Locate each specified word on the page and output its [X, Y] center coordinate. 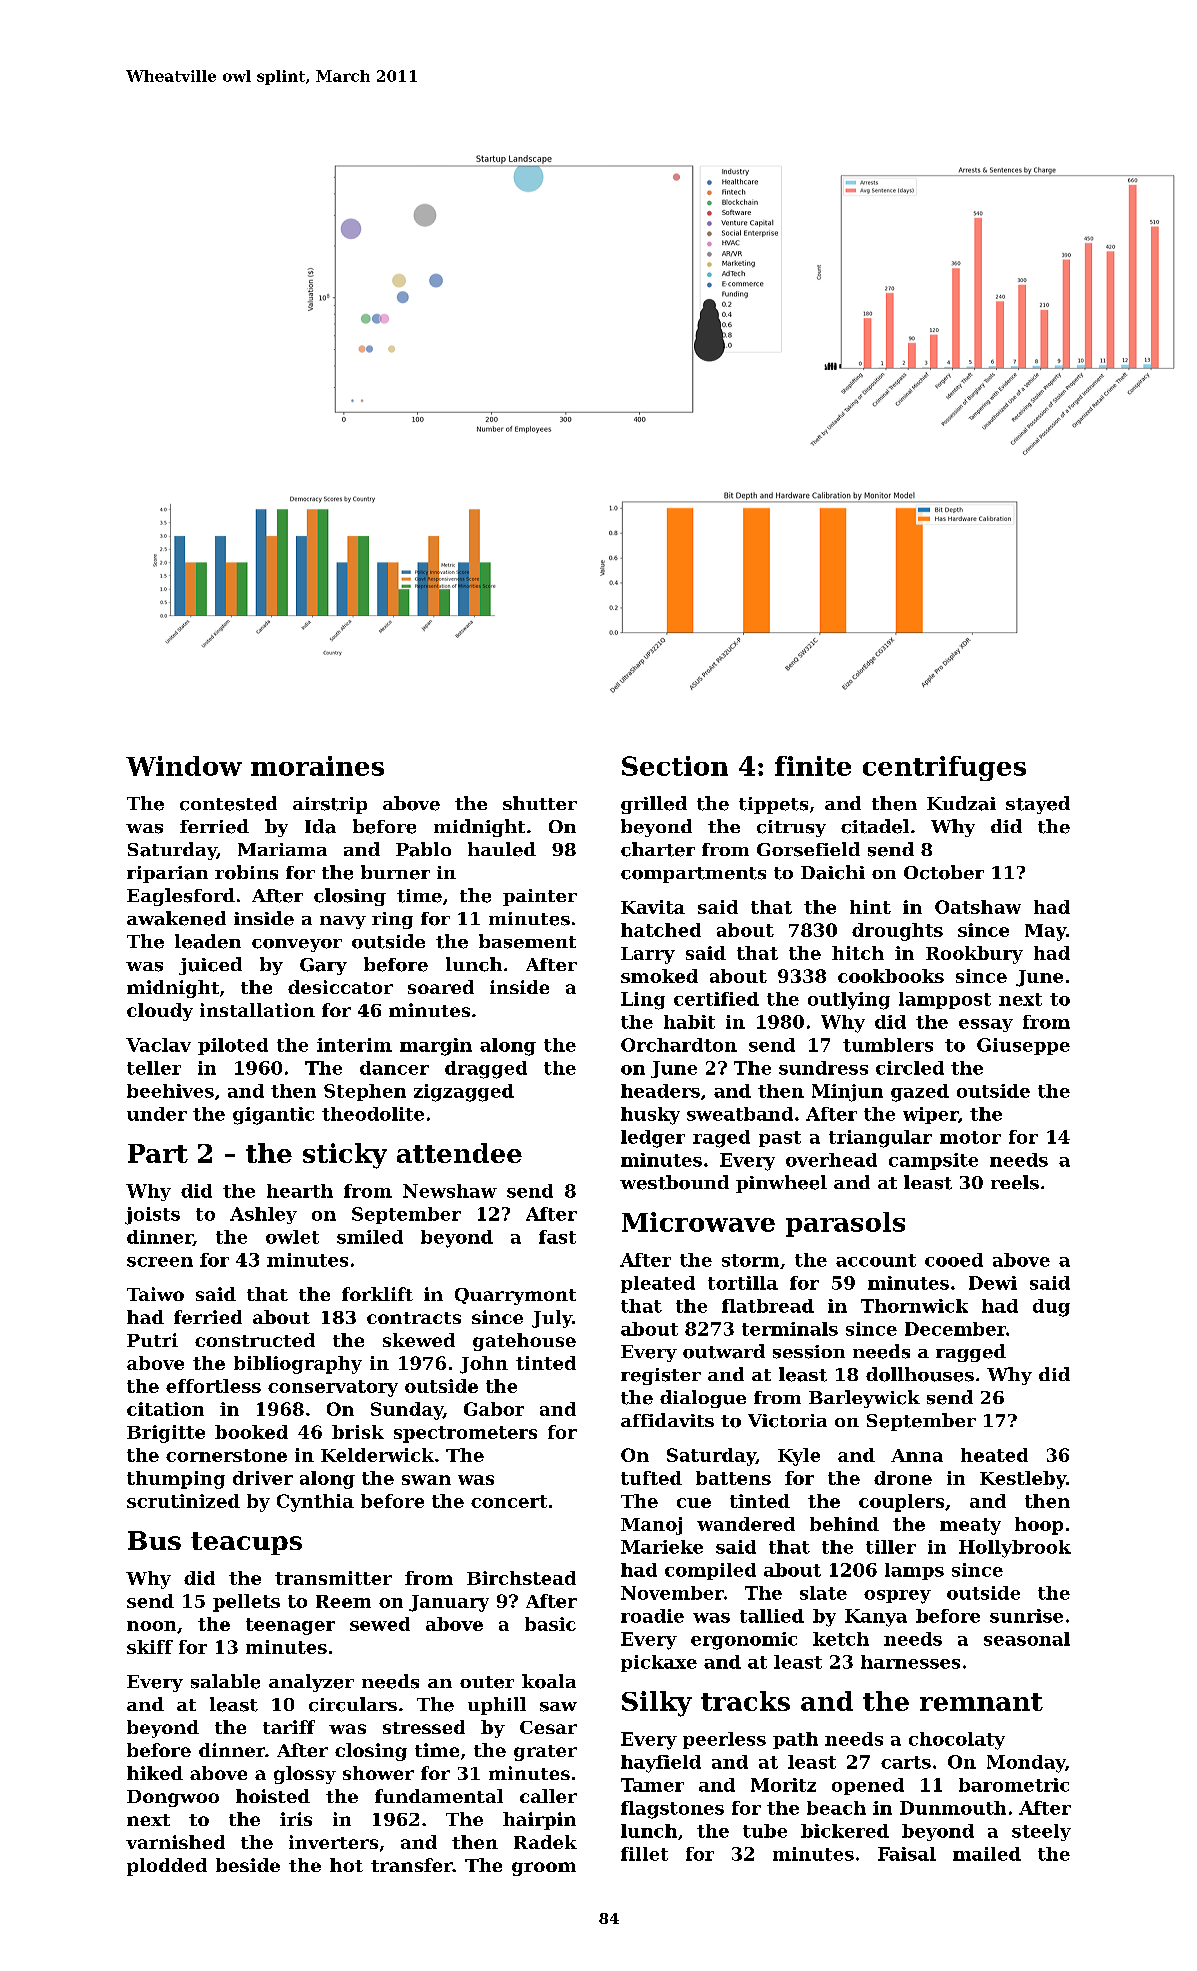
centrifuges [944, 768]
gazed [920, 1093]
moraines [317, 766]
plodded [167, 1867]
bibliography [298, 1365]
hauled [502, 849]
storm [750, 1260]
